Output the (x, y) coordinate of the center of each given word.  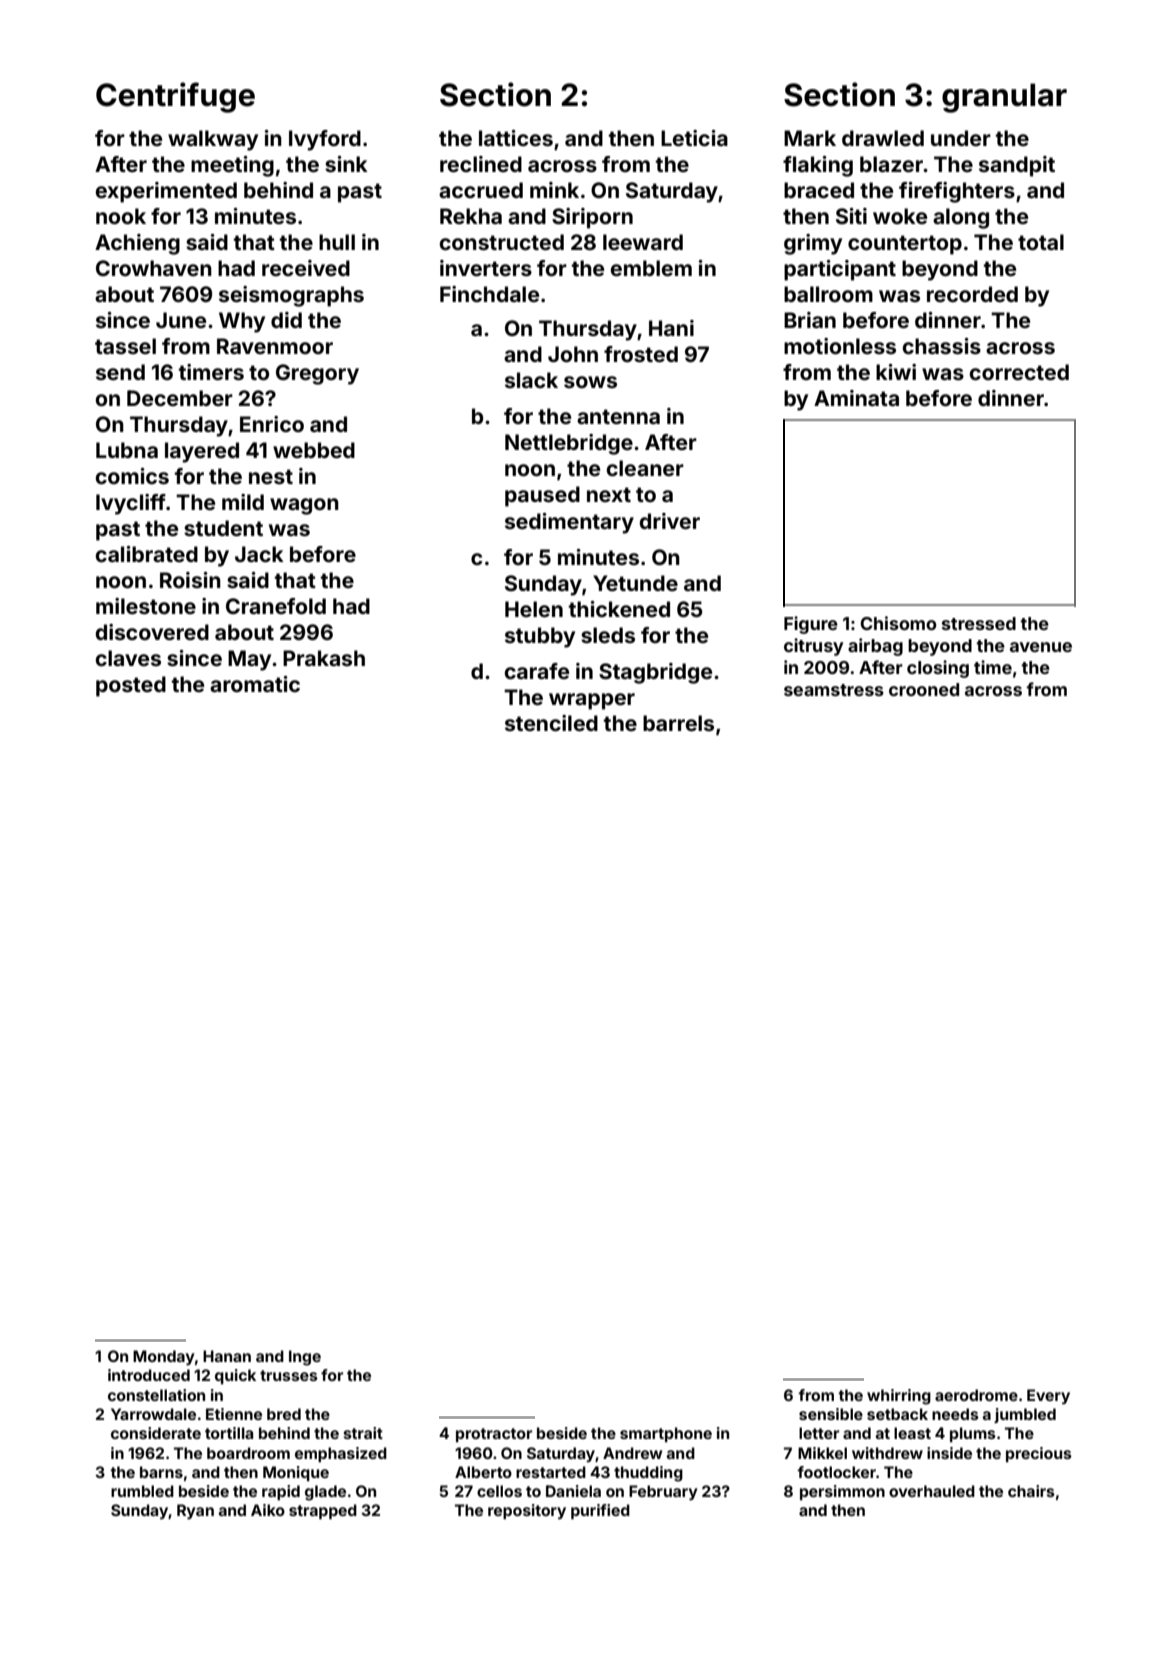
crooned (924, 689)
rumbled (142, 1491)
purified (600, 1511)
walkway (213, 140)
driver (670, 521)
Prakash (324, 658)
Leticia (694, 138)
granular (1004, 98)
